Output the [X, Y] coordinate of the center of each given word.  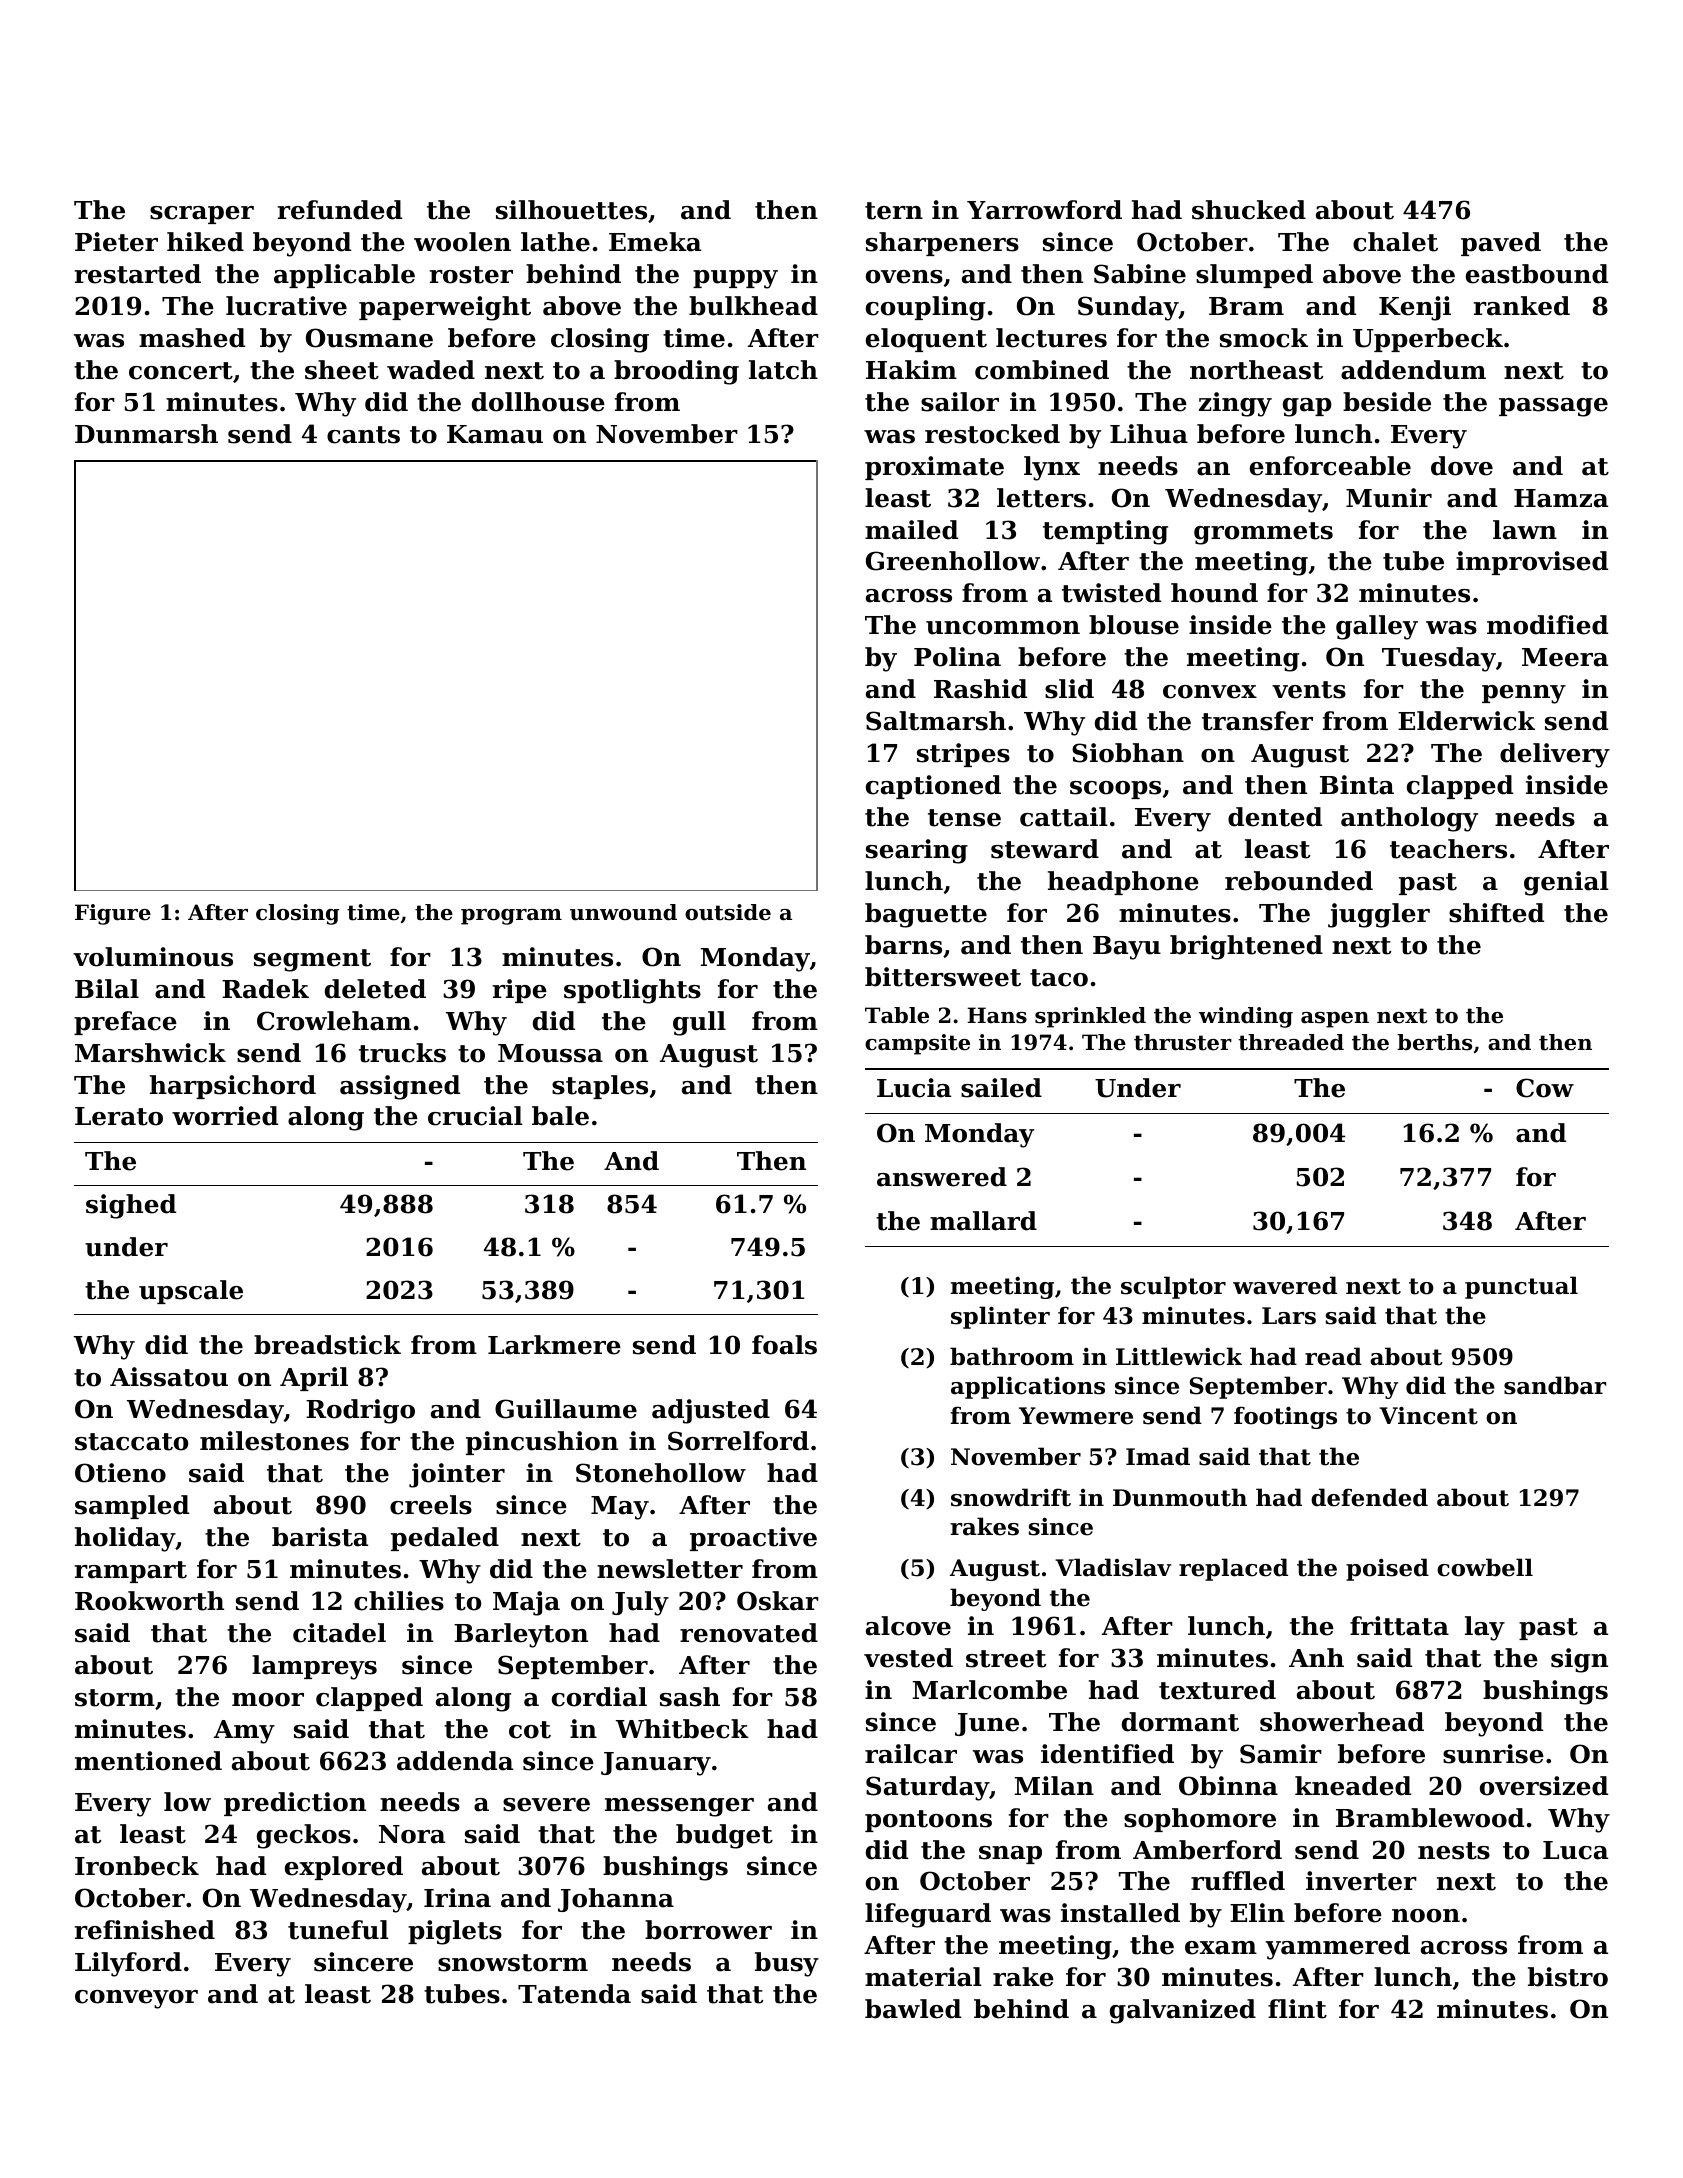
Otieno [120, 1473]
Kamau [495, 434]
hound [1214, 593]
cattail [1064, 817]
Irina [457, 1898]
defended [1369, 1497]
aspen [1335, 1020]
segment [312, 960]
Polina [957, 657]
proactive [753, 1539]
